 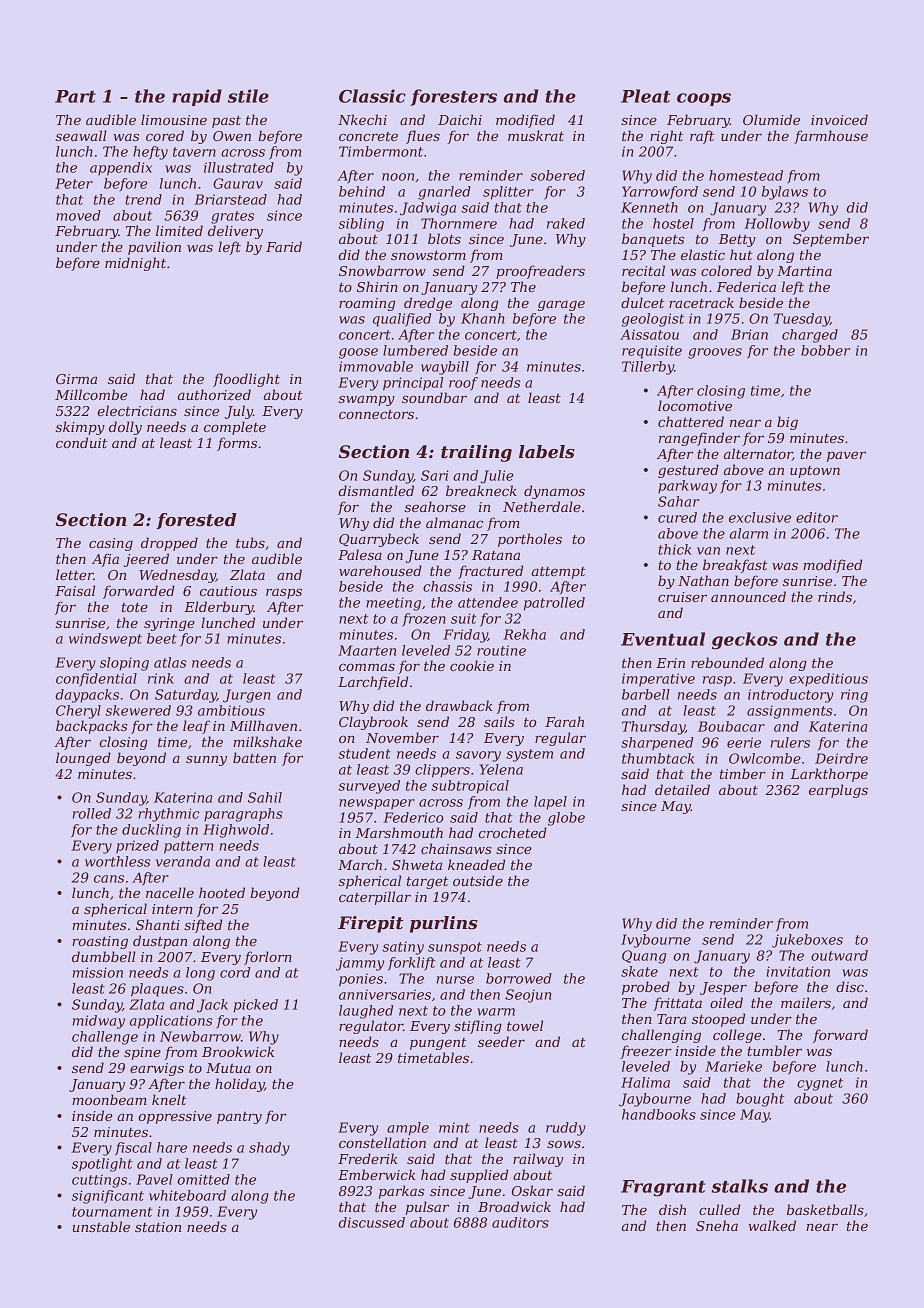 What do you see at coordinates (80, 428) in the screenshot?
I see `skimpy` at bounding box center [80, 428].
